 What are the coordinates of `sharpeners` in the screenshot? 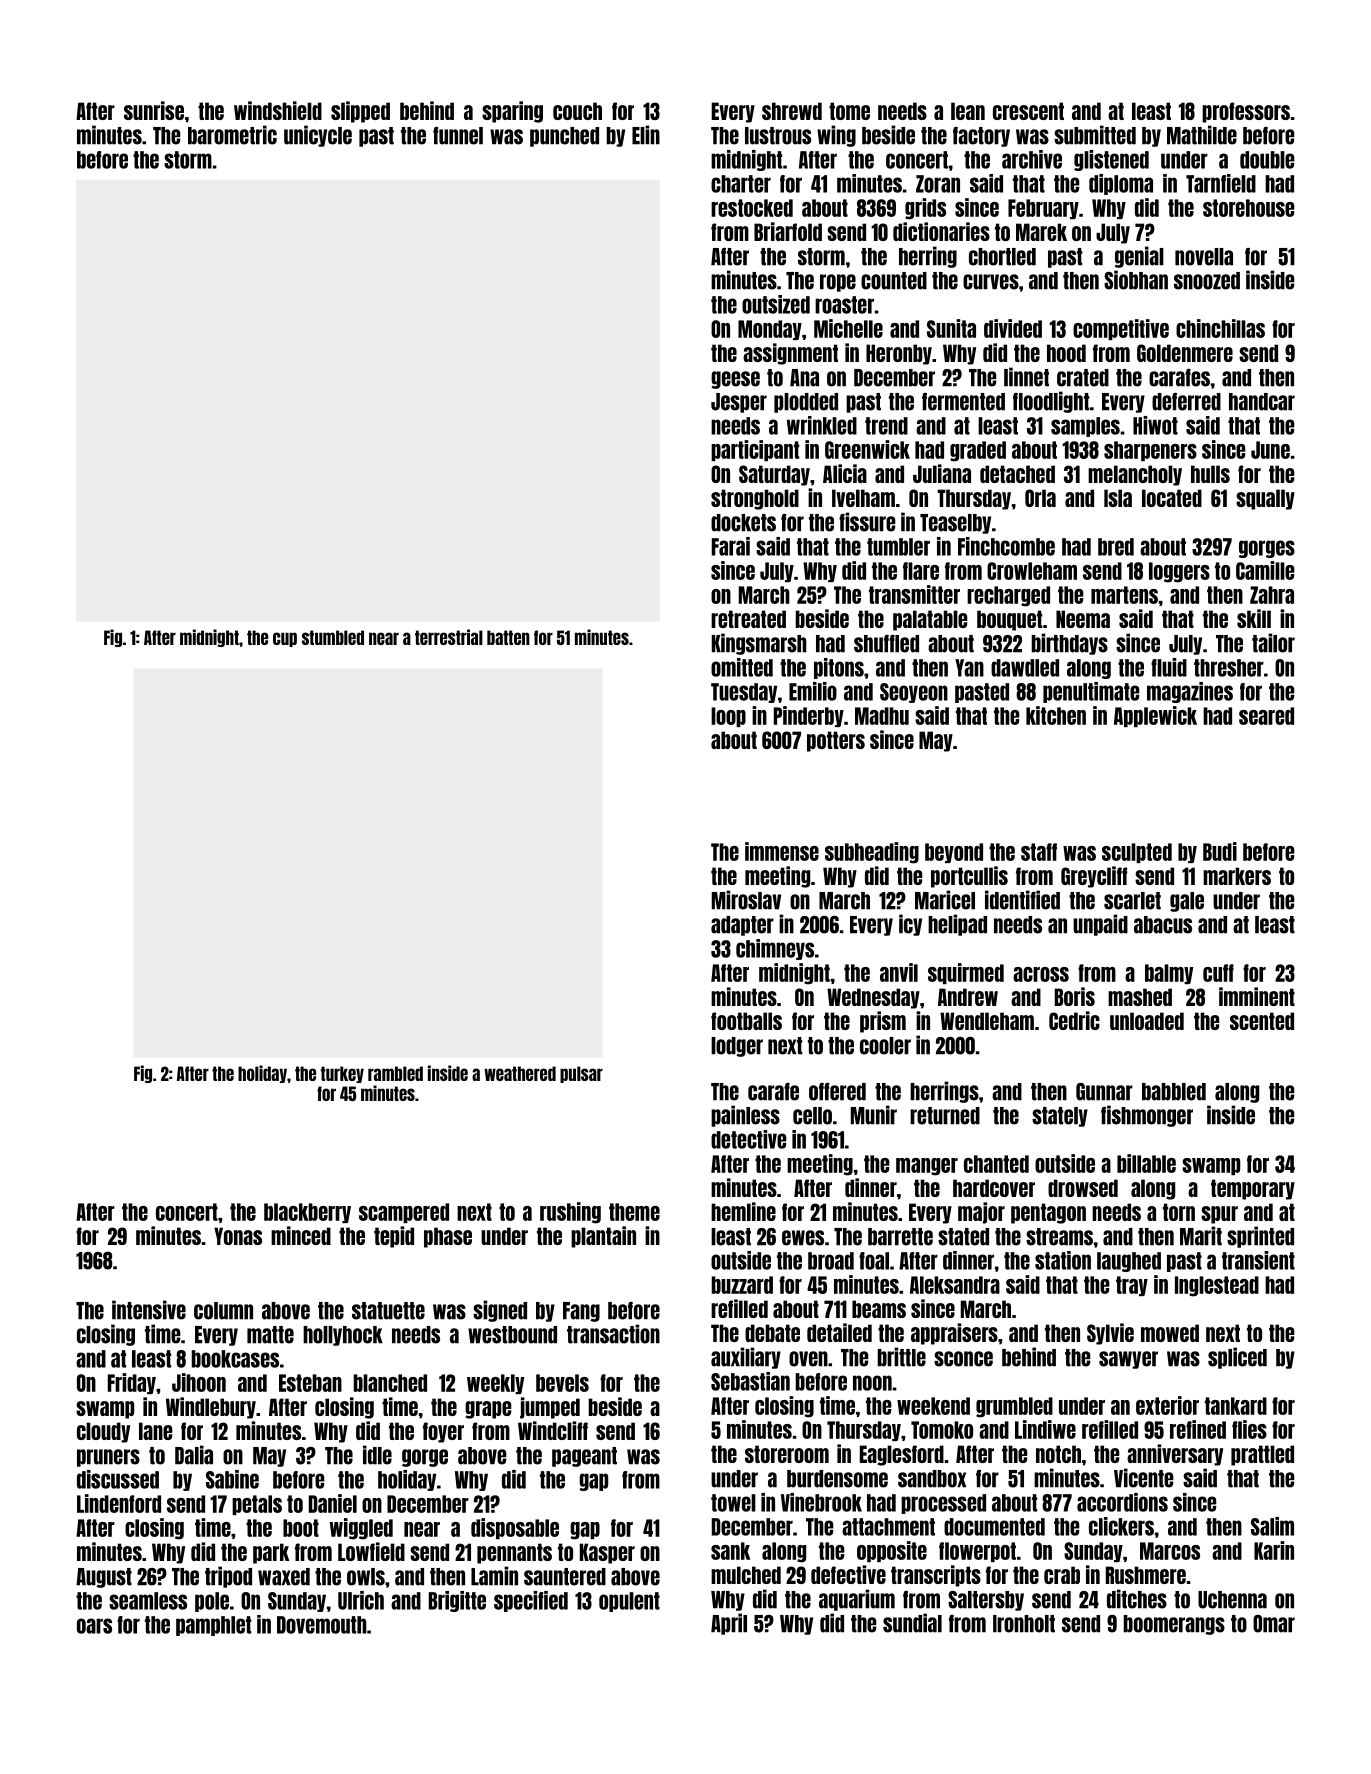 It's located at (1150, 451).
